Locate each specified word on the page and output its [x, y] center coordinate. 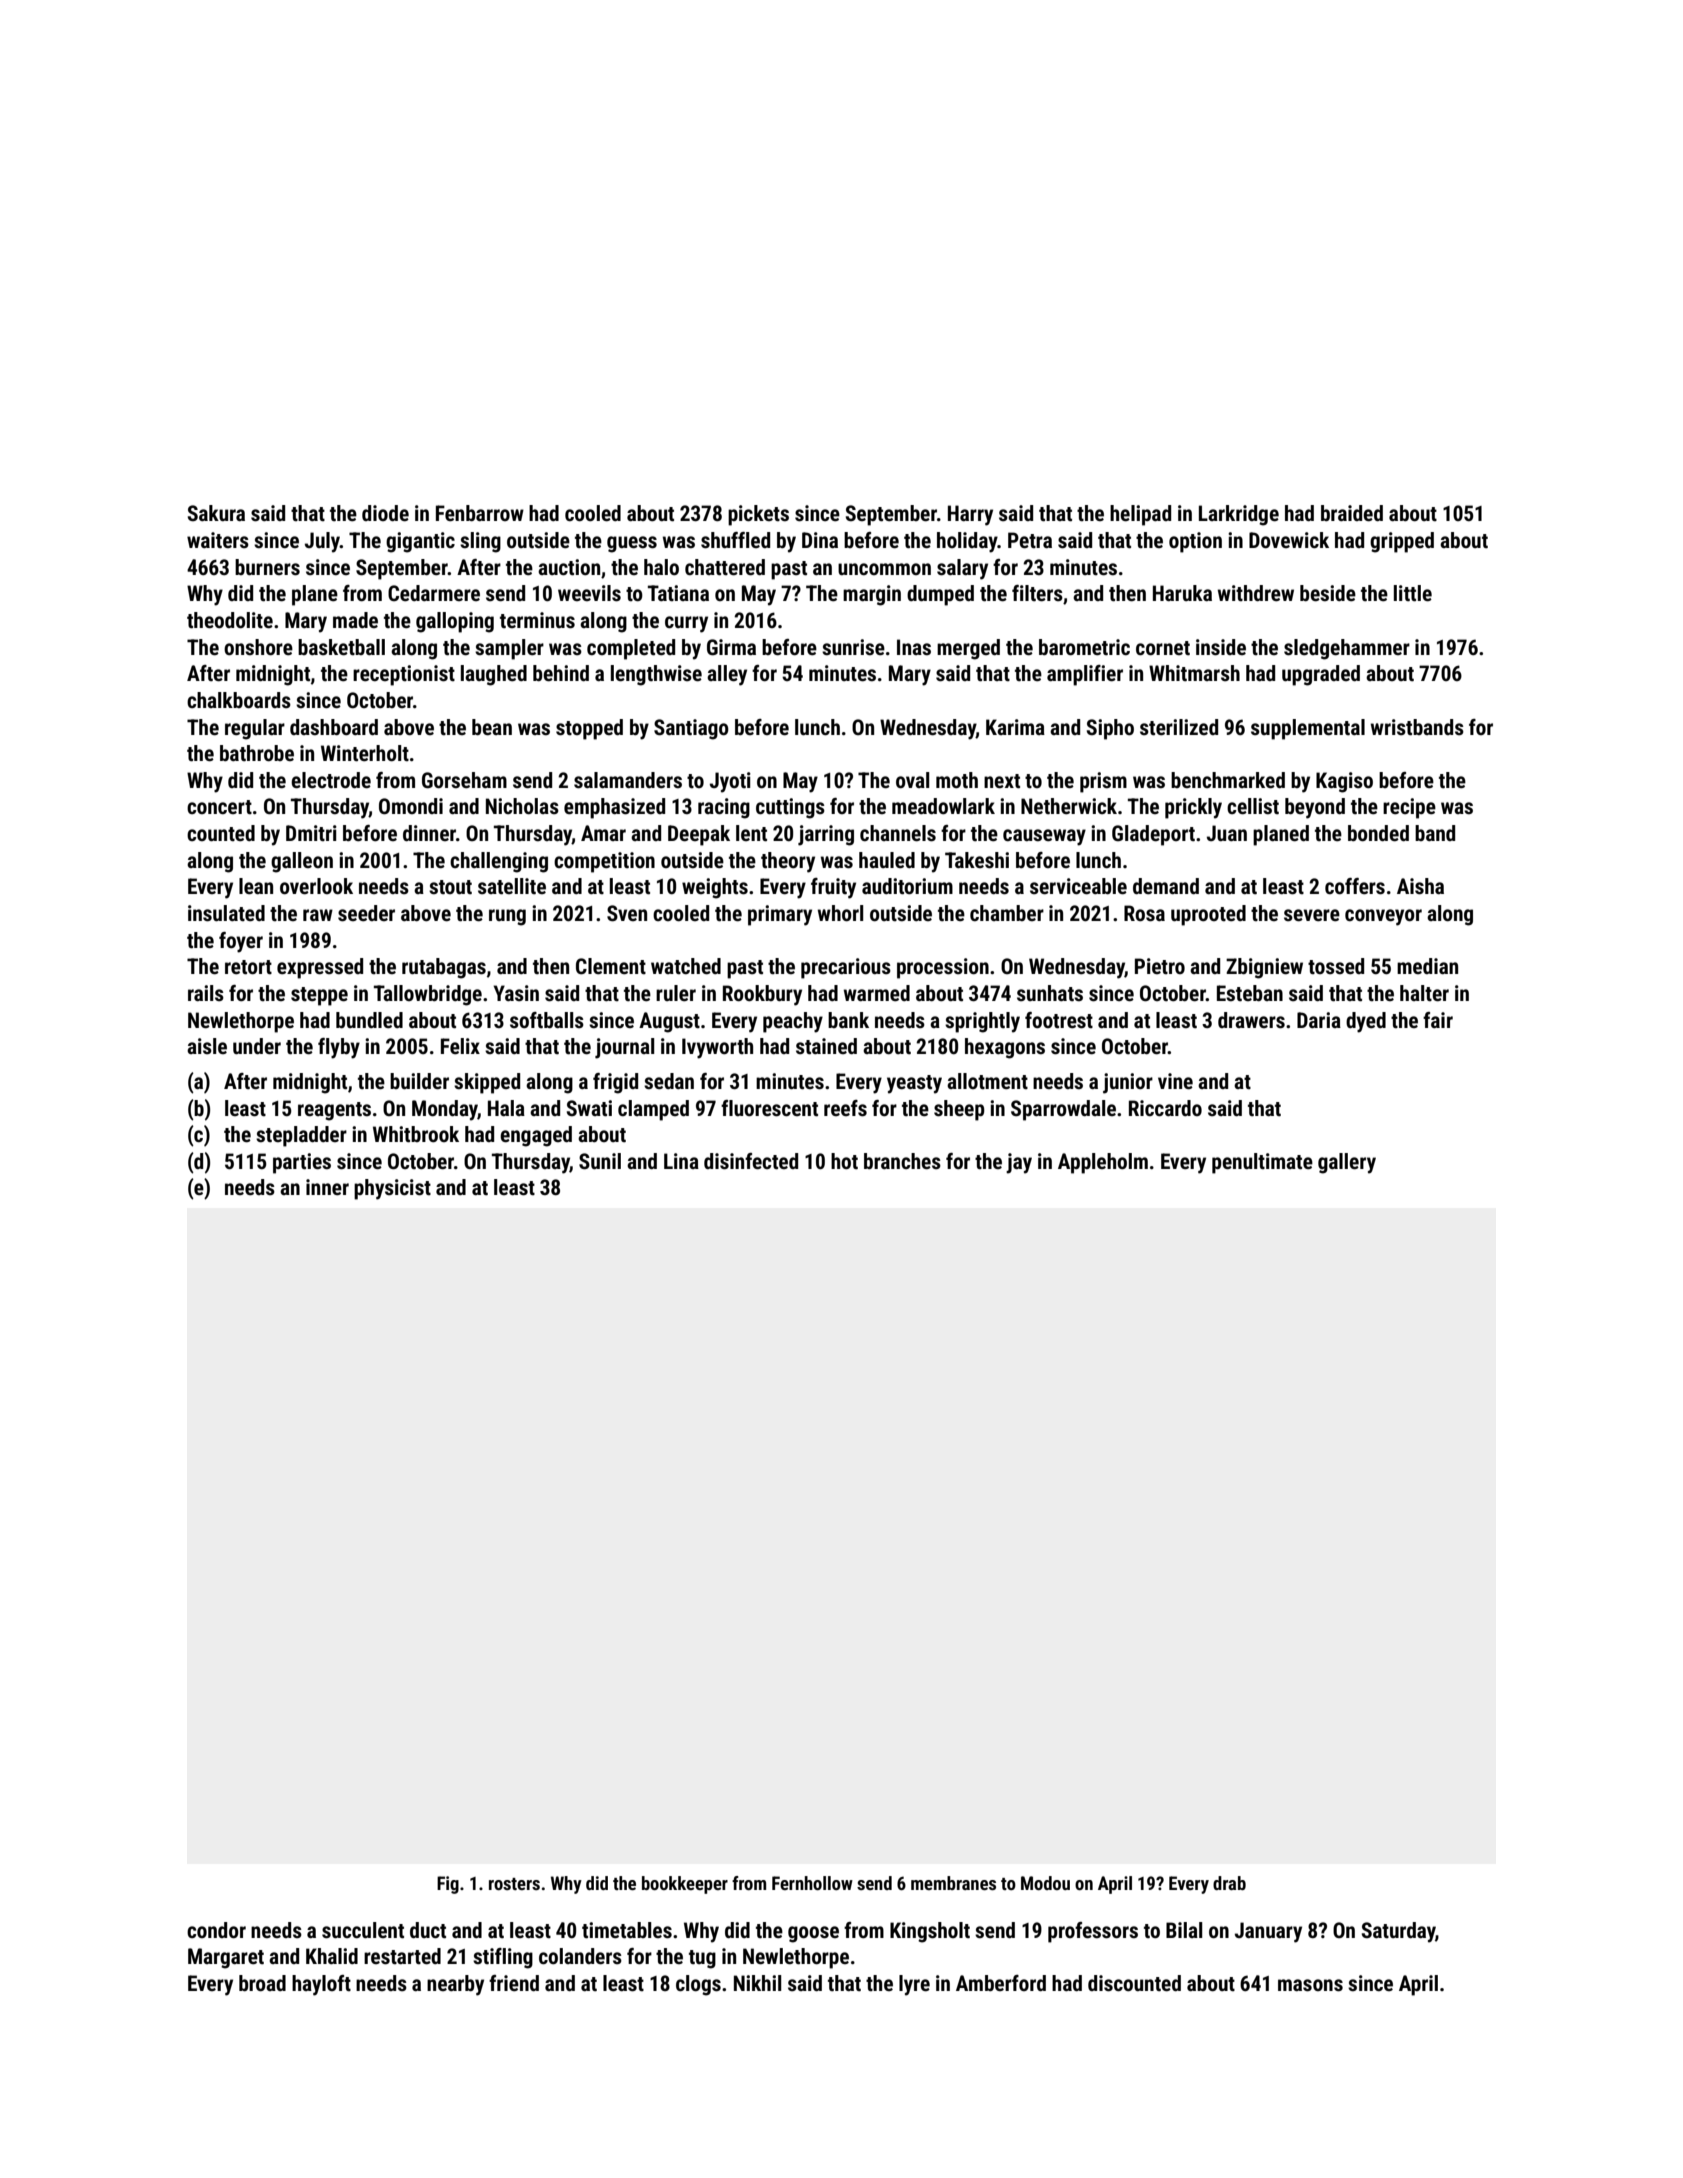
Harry [970, 515]
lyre [914, 1985]
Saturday [1399, 1932]
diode [385, 513]
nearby [455, 1985]
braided [1352, 513]
